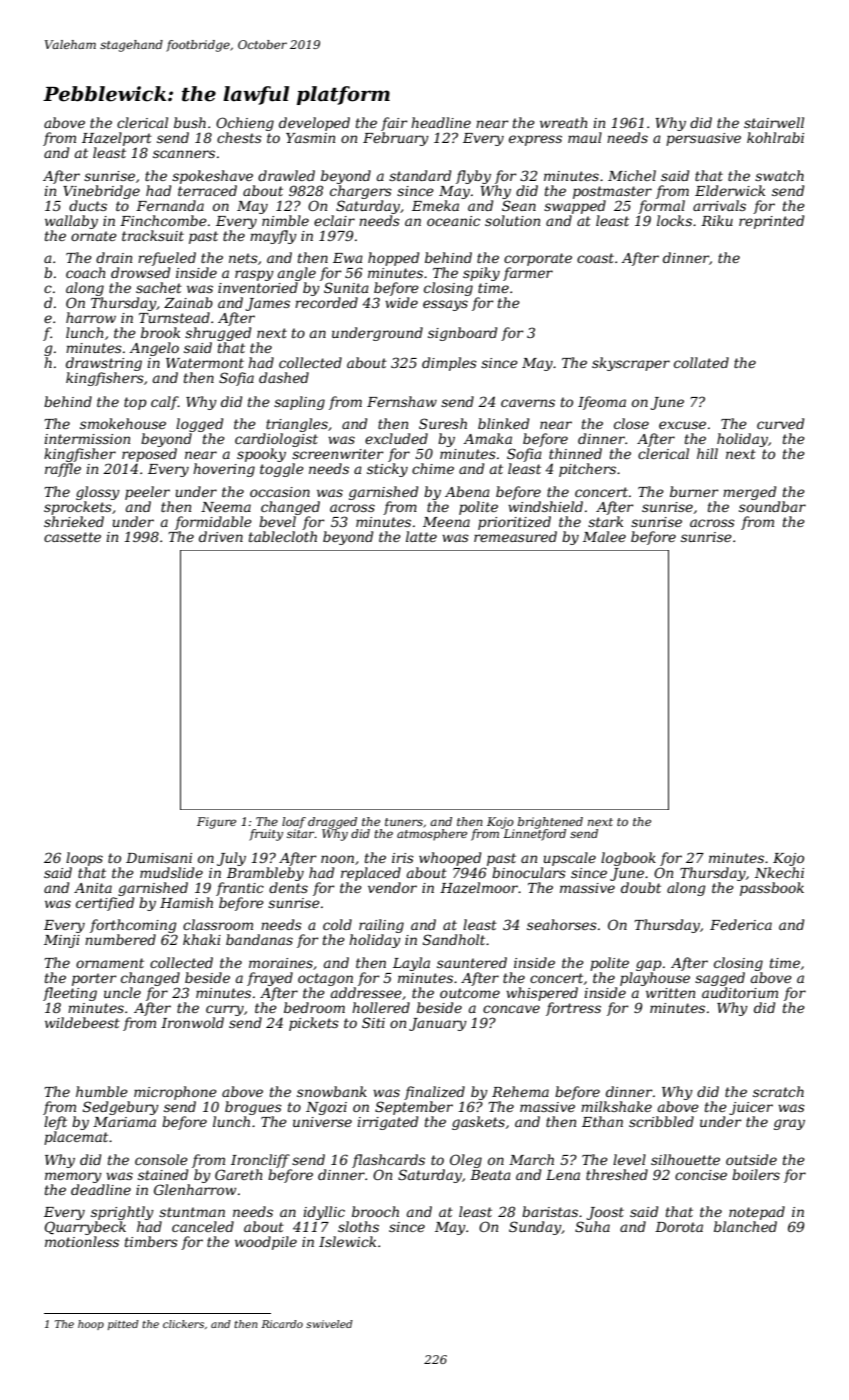 This page has width=849, height=1400. Describe the element at coordinates (329, 1324) in the page. I see `swiveled` at that location.
